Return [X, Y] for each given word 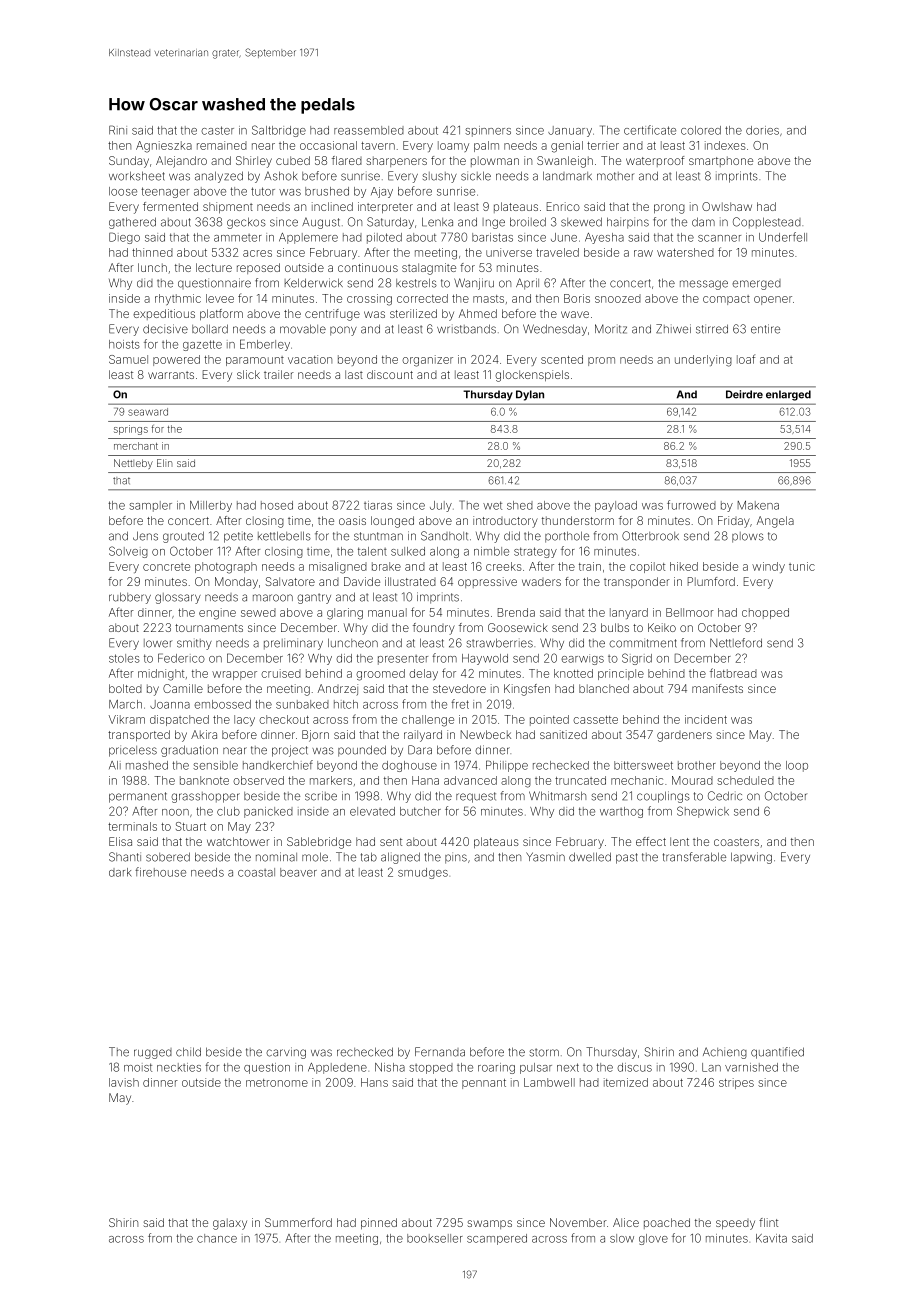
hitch [346, 704]
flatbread [733, 673]
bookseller [435, 1238]
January [570, 131]
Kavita [771, 1238]
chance [217, 1238]
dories [762, 130]
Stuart [191, 826]
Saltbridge [279, 131]
